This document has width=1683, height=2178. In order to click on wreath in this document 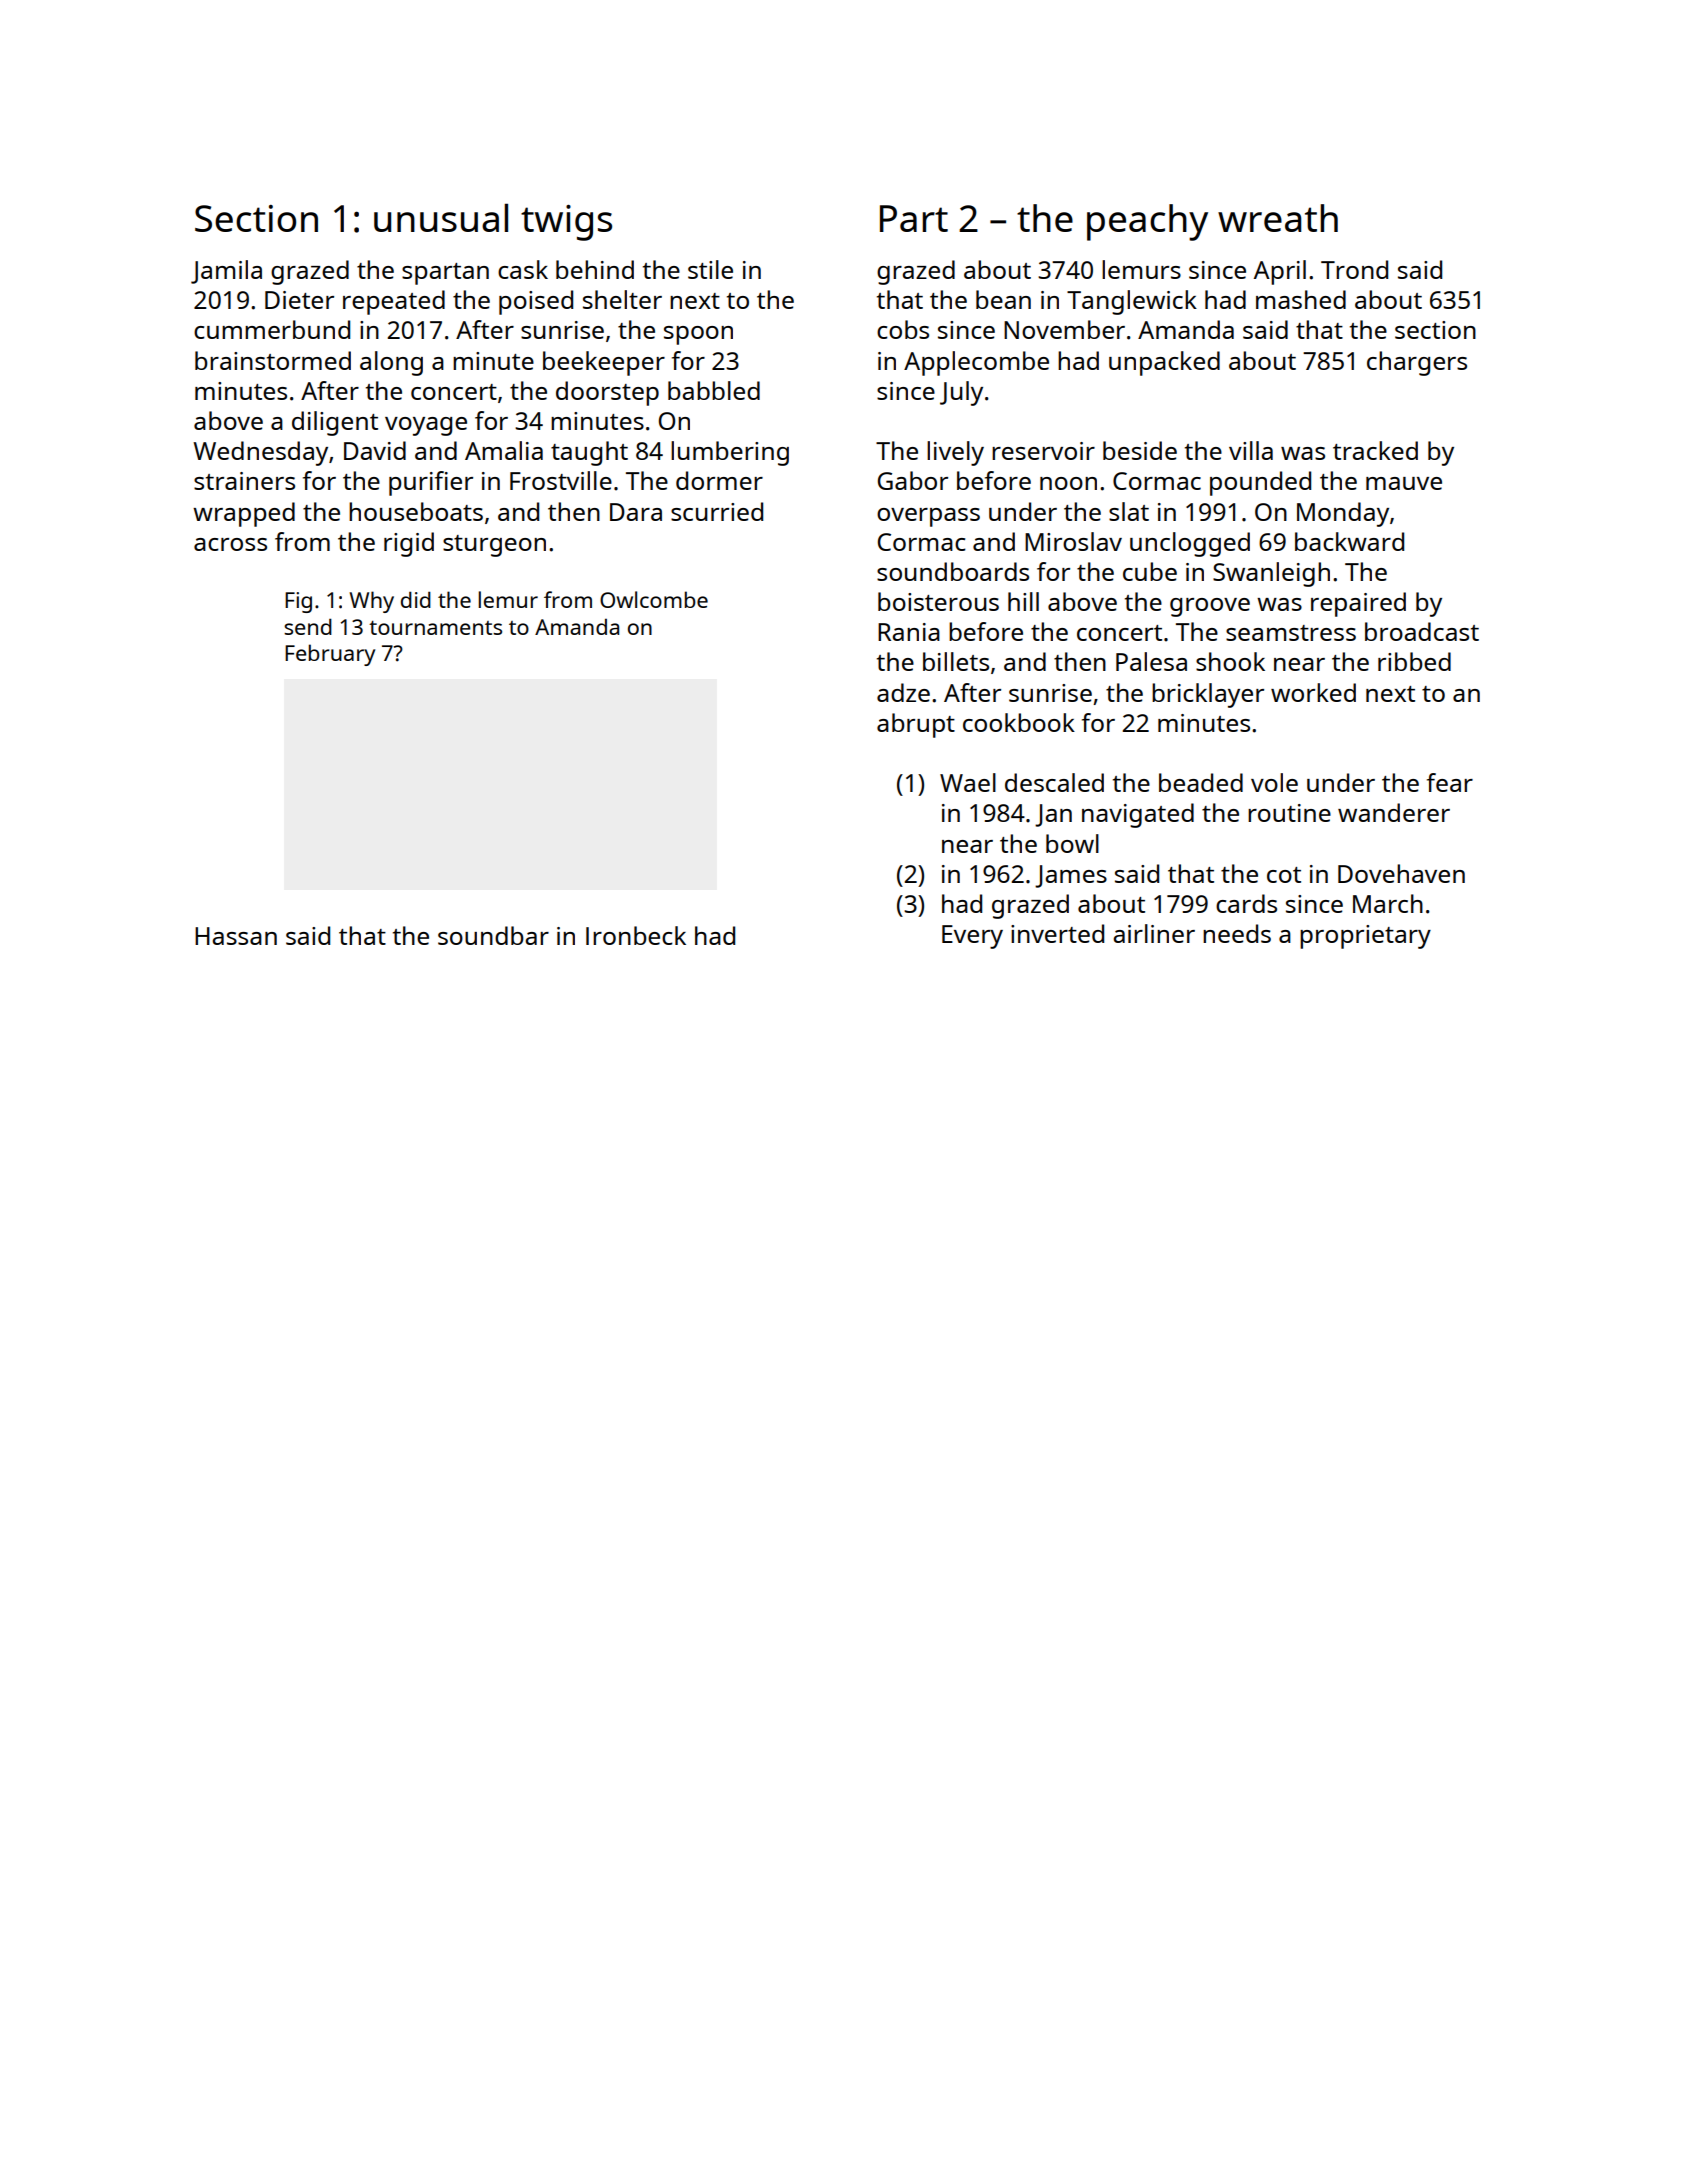, I will do `click(1278, 218)`.
